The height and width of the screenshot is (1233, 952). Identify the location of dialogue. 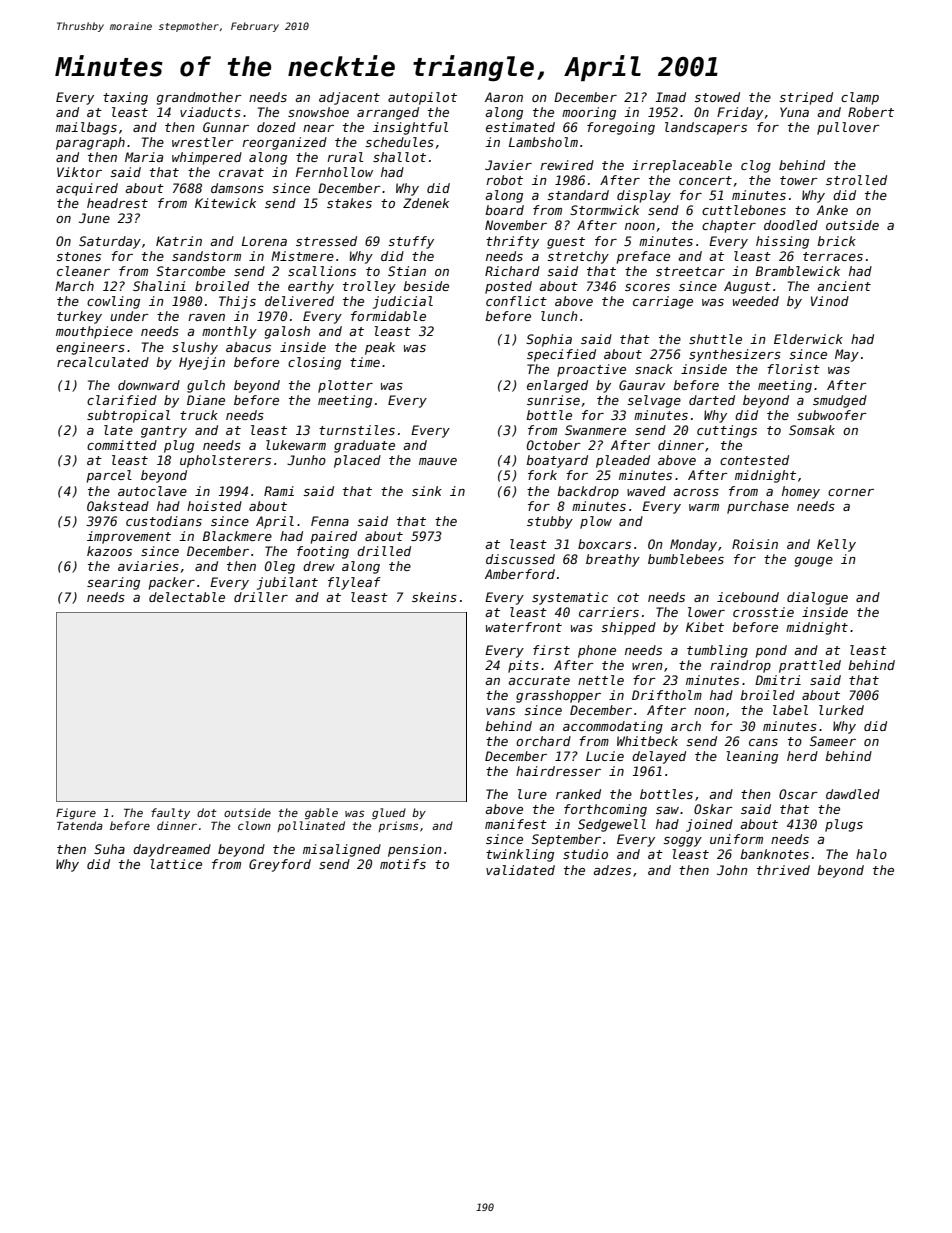
(817, 598).
